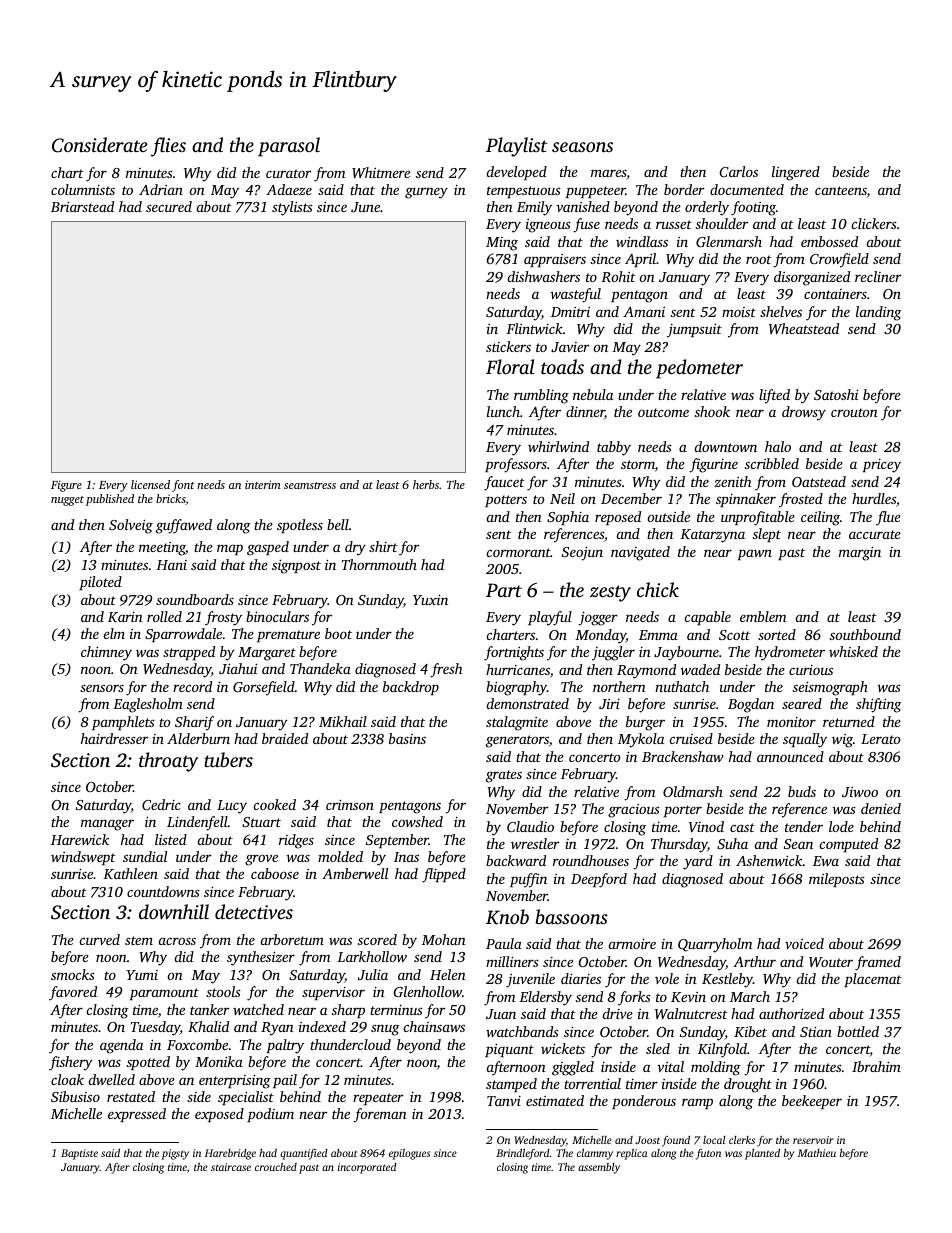 This screenshot has height=1233, width=952. I want to click on Carlos, so click(739, 171).
